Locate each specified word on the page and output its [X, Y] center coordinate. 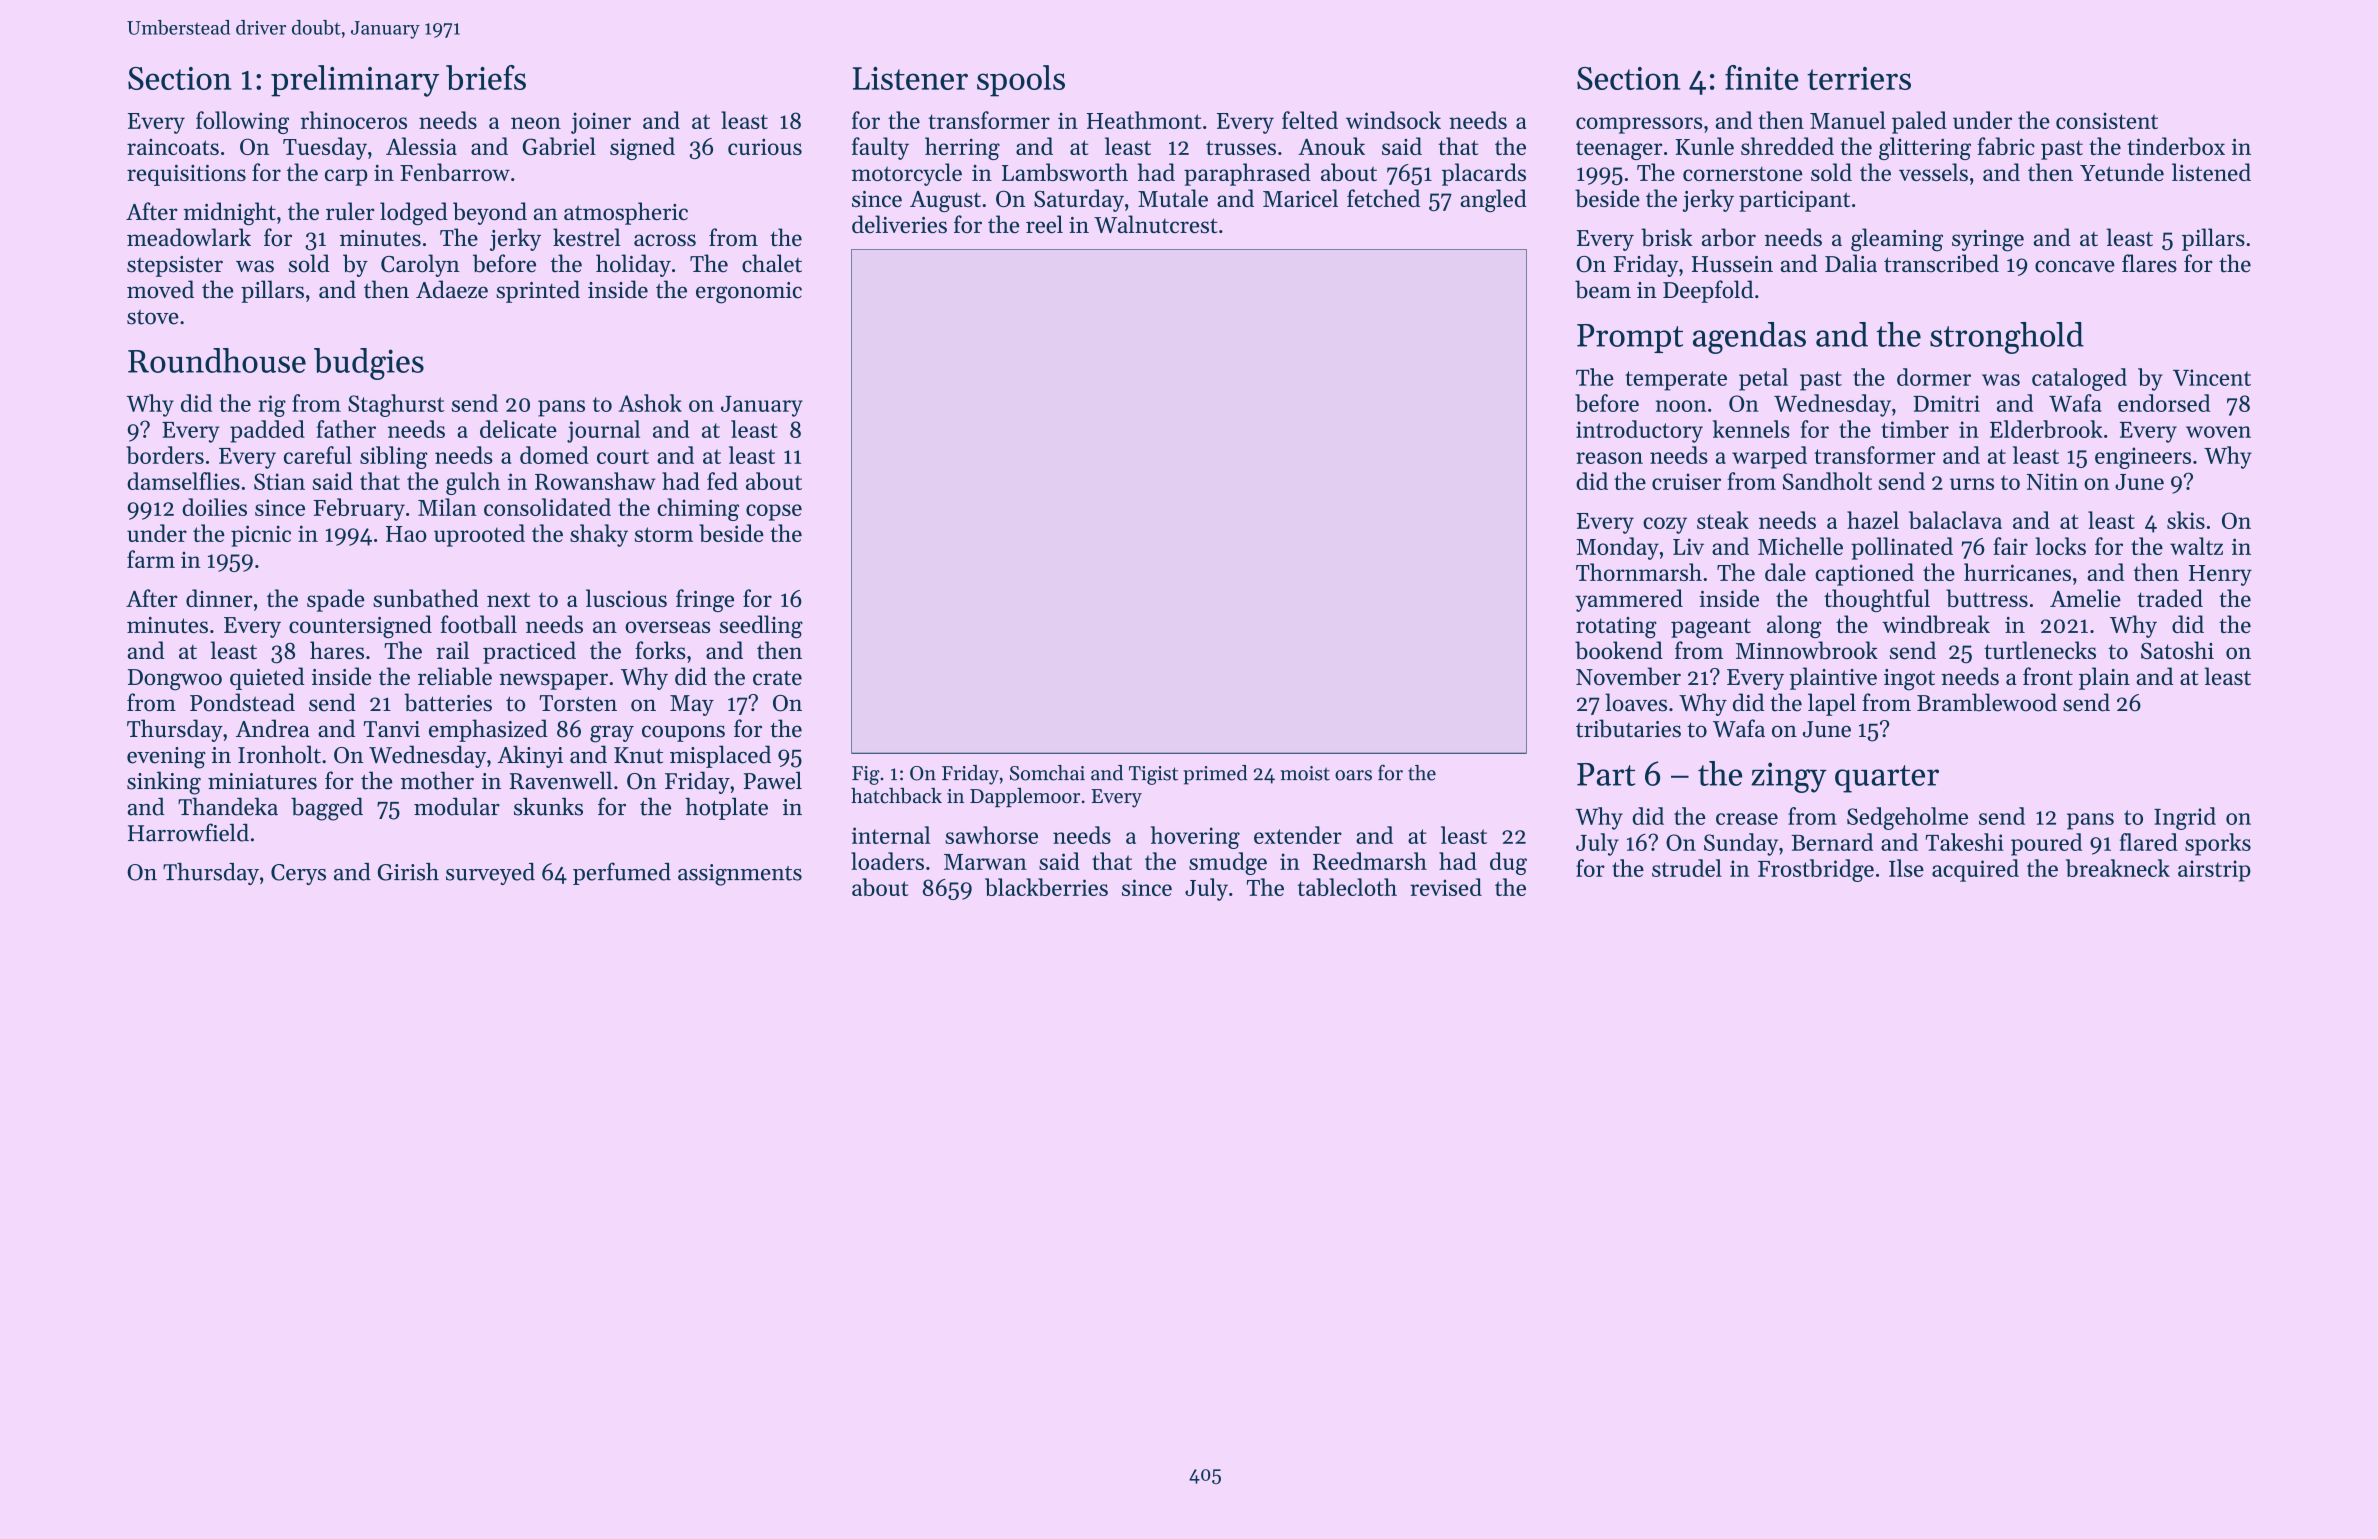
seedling [761, 626]
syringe [1988, 241]
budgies [369, 364]
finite [1762, 77]
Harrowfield [188, 832]
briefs [486, 77]
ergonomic [749, 293]
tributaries [1628, 728]
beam [1603, 289]
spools [1021, 81]
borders [165, 455]
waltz [2196, 546]
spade [336, 600]
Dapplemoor [1025, 797]
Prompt [1630, 338]
